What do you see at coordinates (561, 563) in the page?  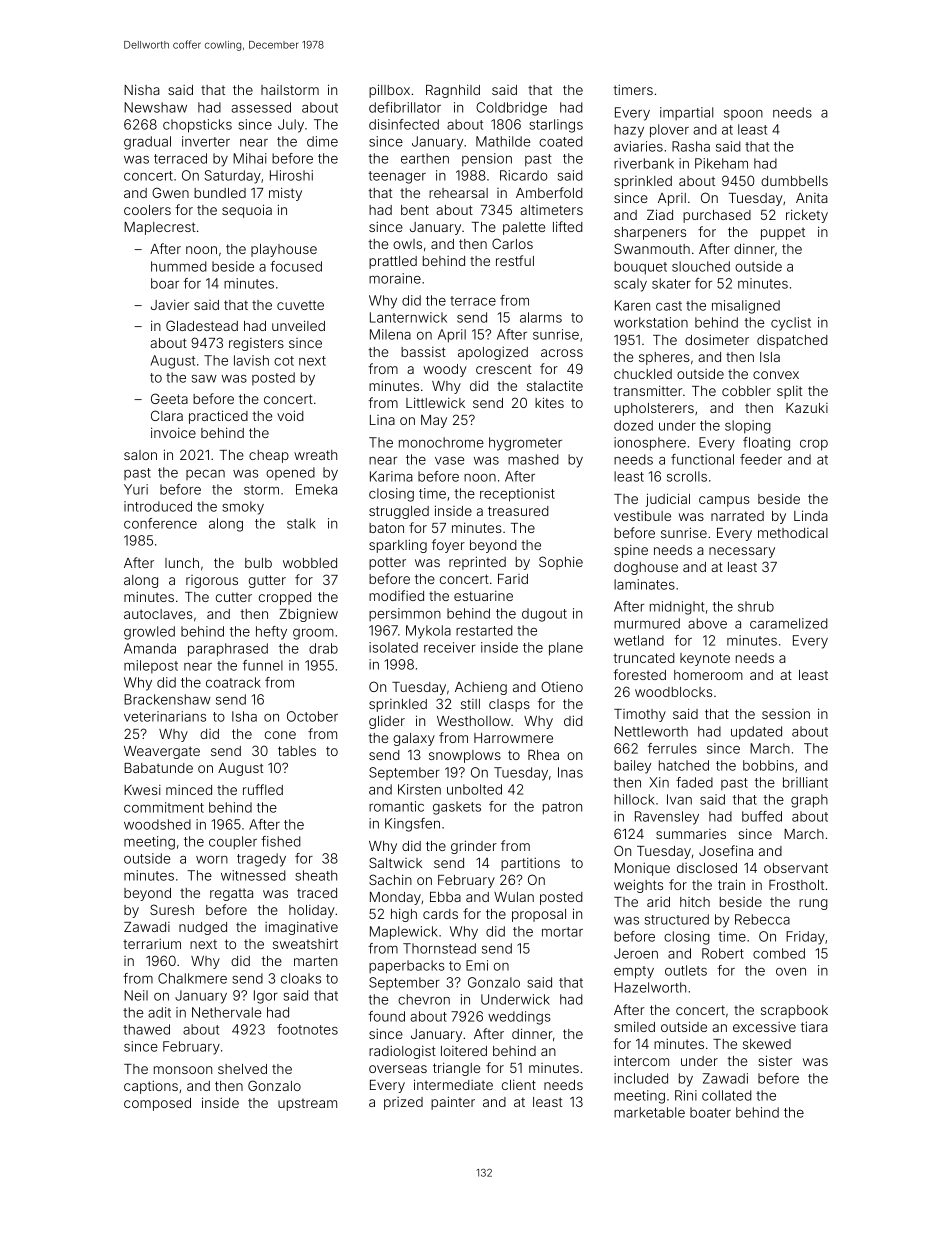 I see `Sophie` at bounding box center [561, 563].
